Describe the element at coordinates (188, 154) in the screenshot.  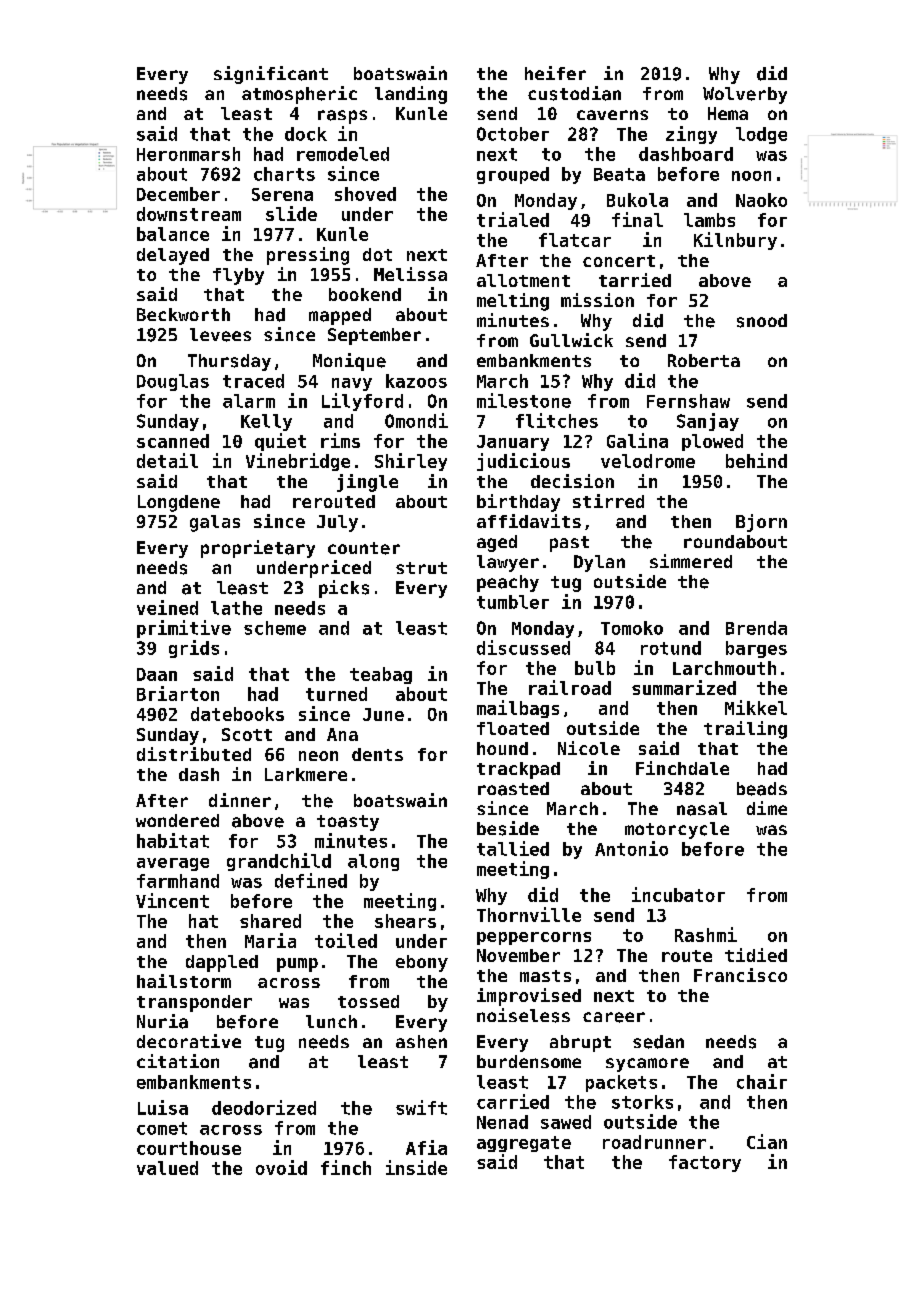
I see `Heronmarsh` at that location.
